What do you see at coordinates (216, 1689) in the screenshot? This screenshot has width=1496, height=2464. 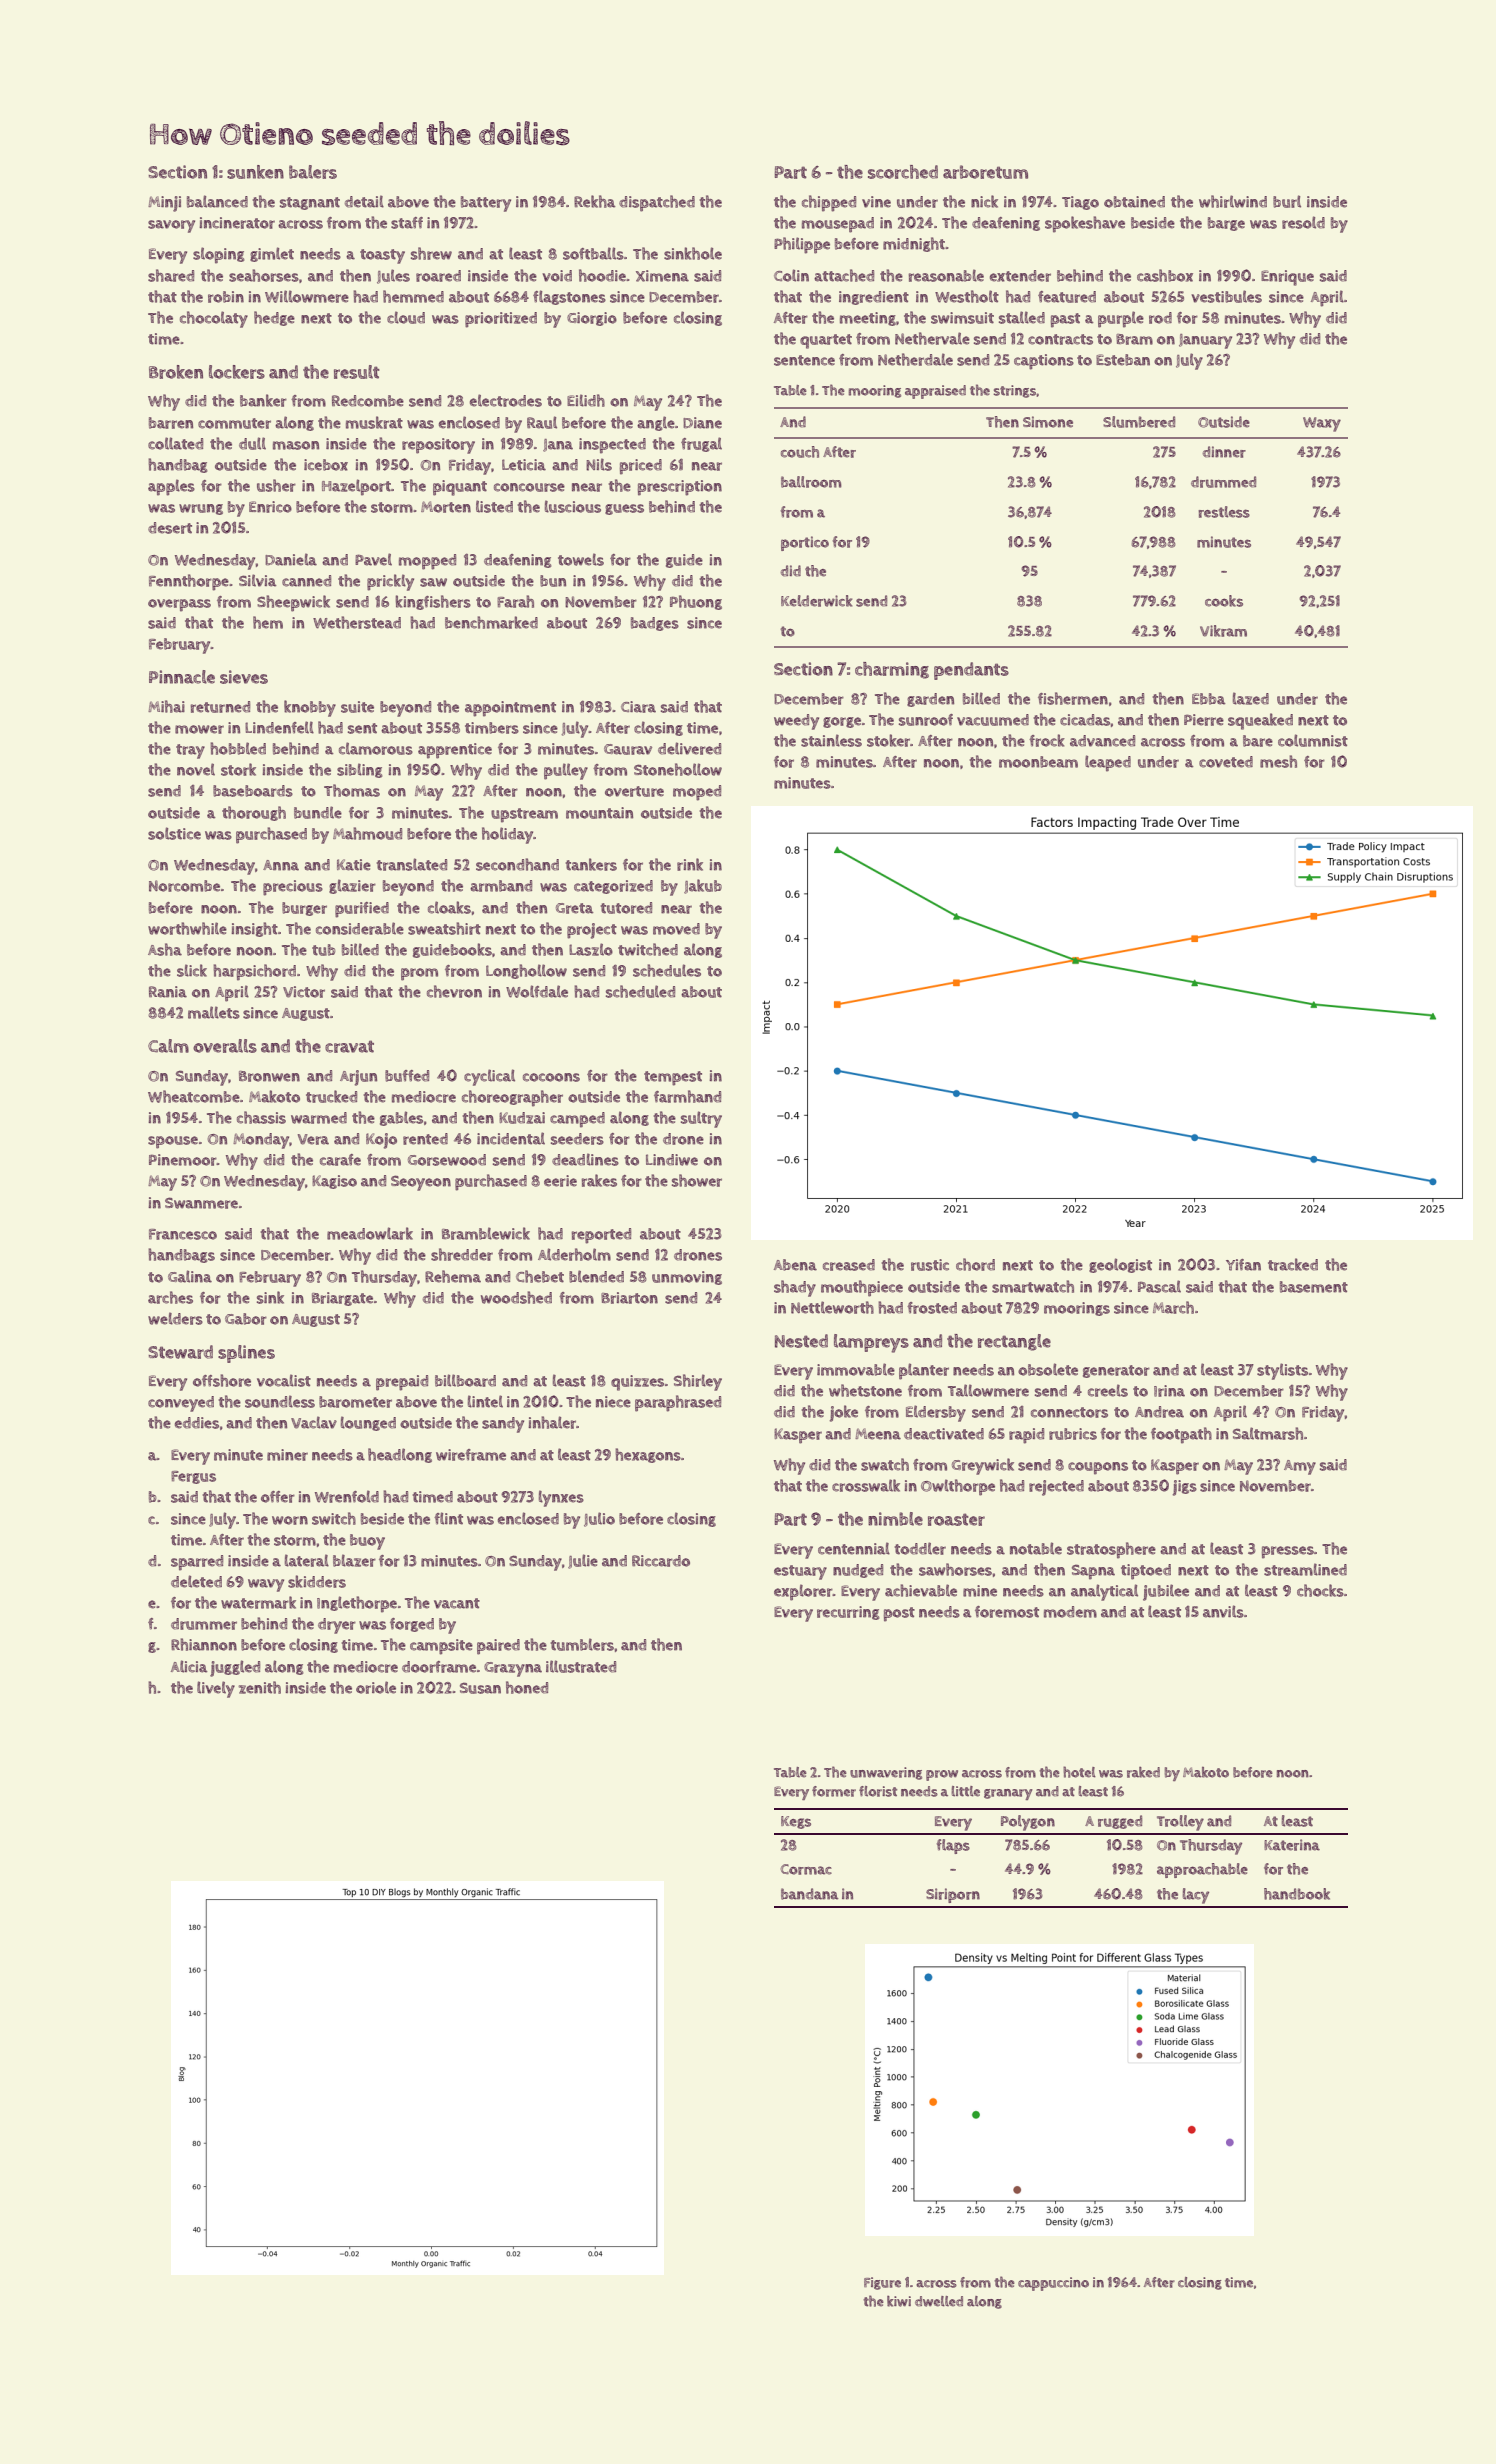 I see `lively` at bounding box center [216, 1689].
